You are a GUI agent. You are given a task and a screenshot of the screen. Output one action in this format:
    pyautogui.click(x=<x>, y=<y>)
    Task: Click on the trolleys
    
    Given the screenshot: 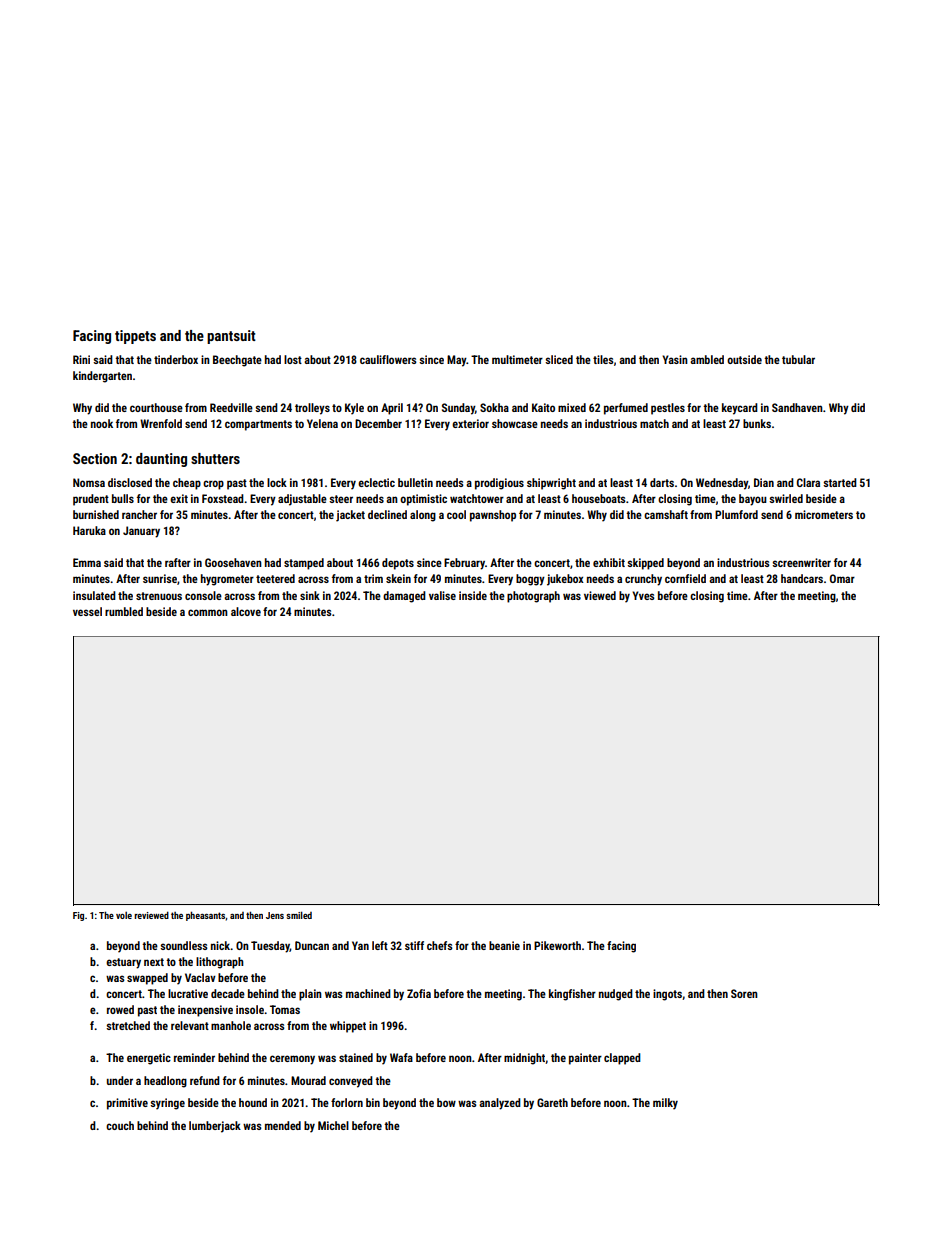 What is the action you would take?
    pyautogui.click(x=312, y=409)
